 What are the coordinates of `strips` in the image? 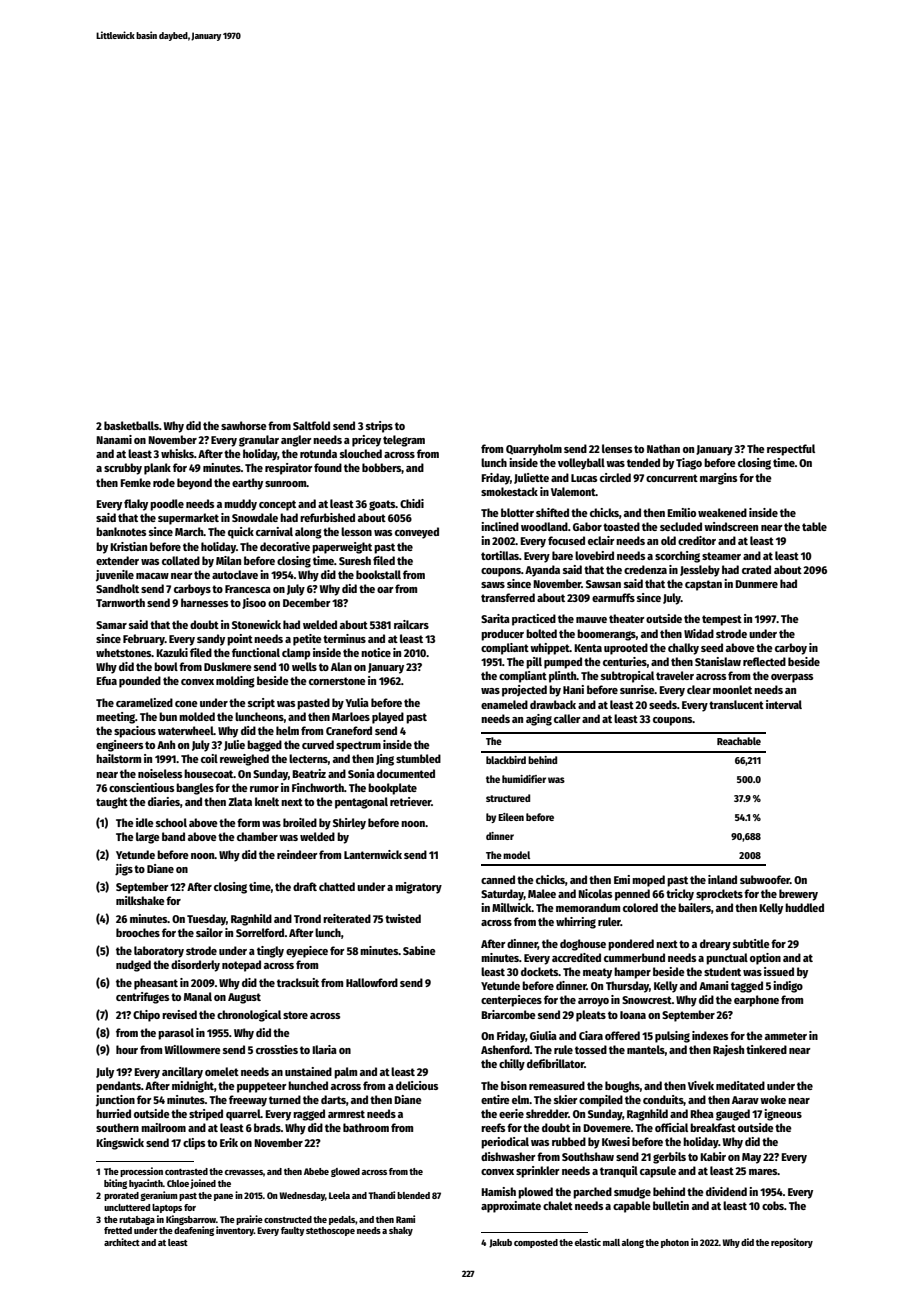 It's located at (379, 427).
